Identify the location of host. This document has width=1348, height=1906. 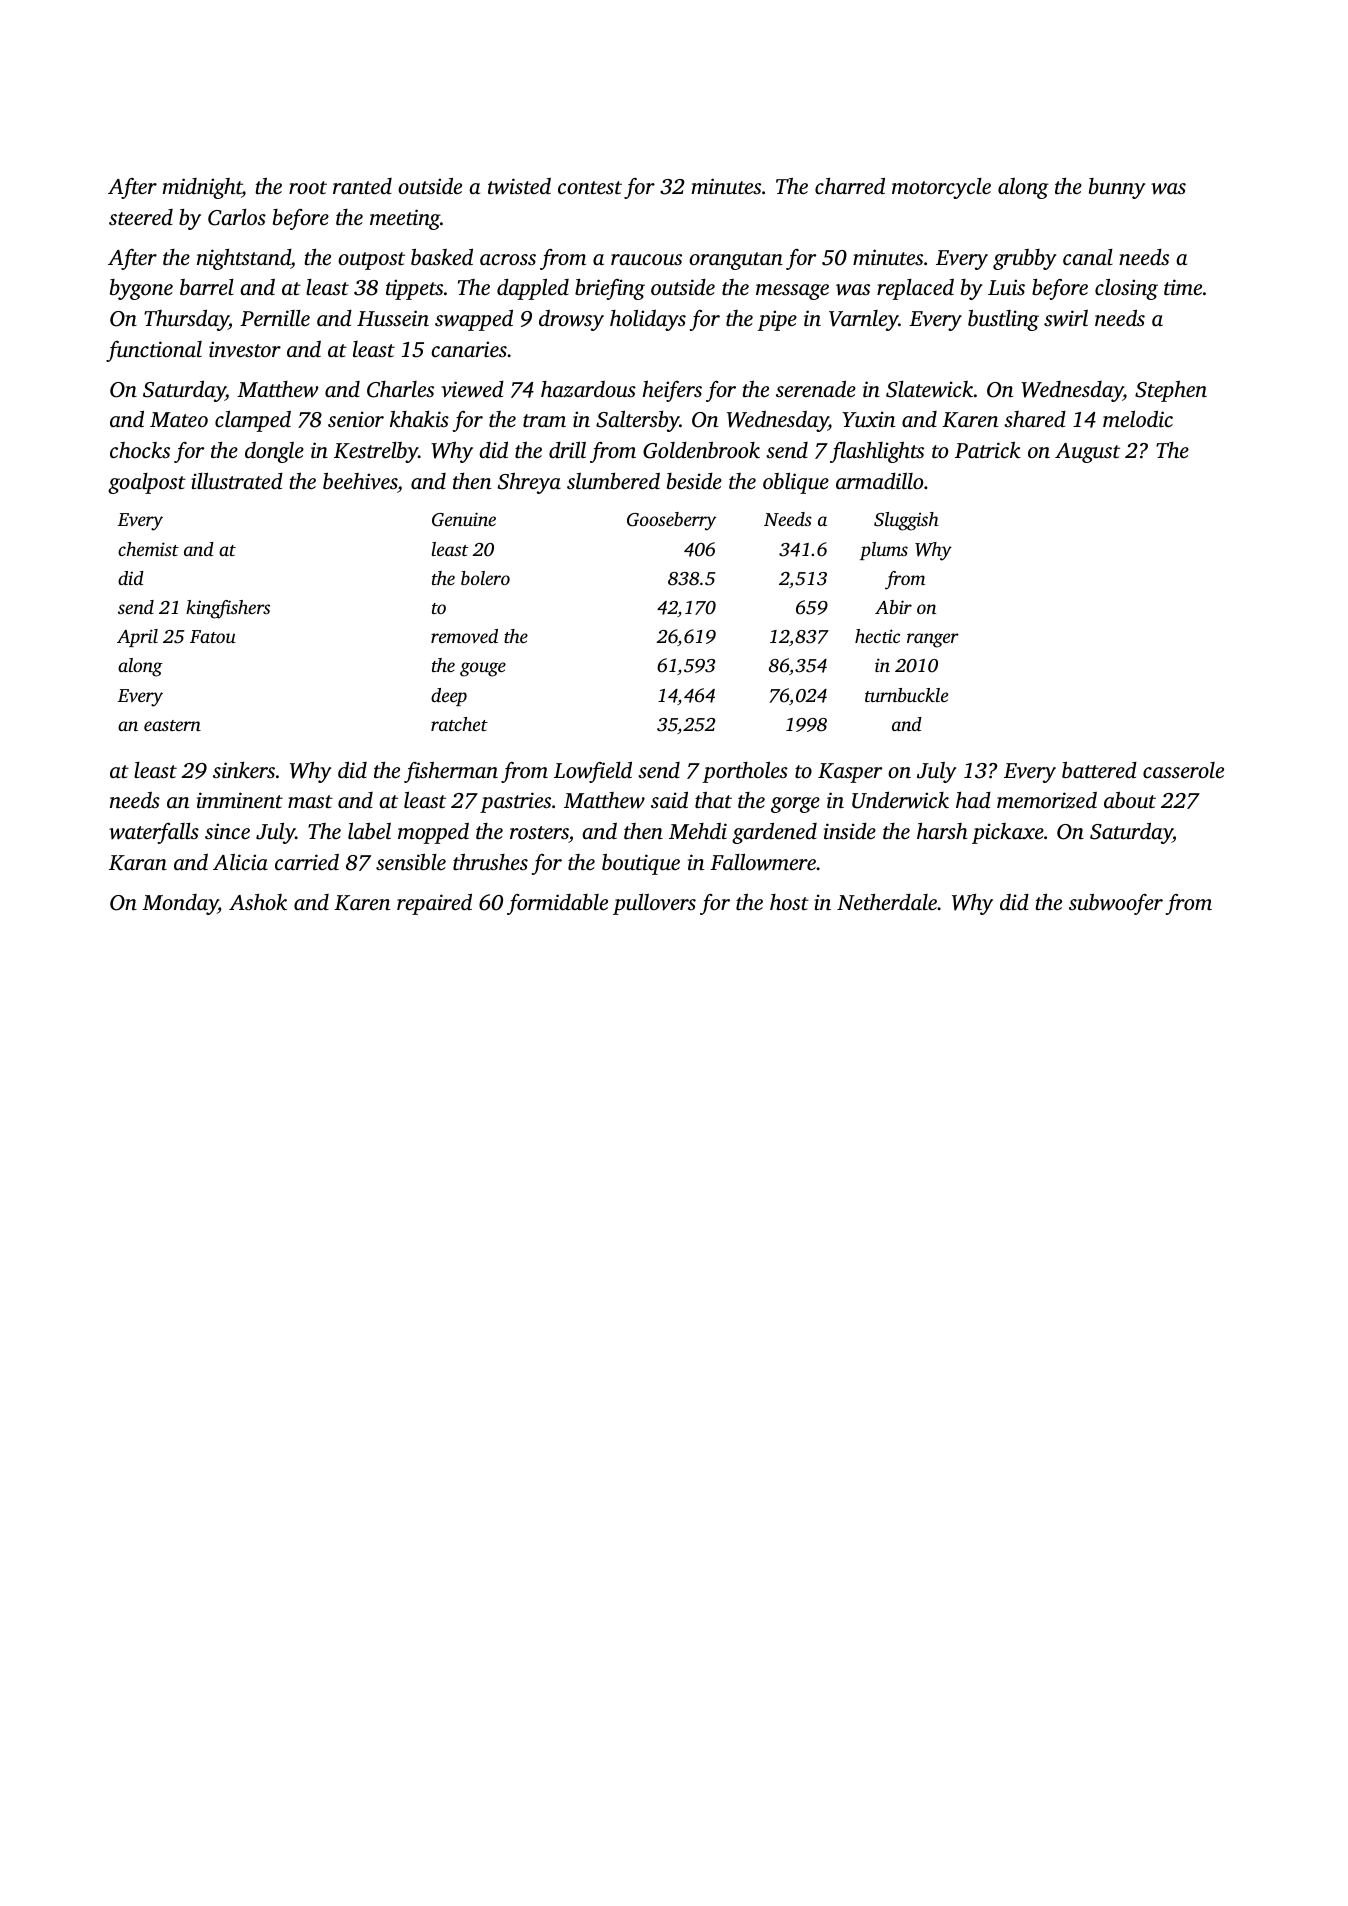
(789, 902).
